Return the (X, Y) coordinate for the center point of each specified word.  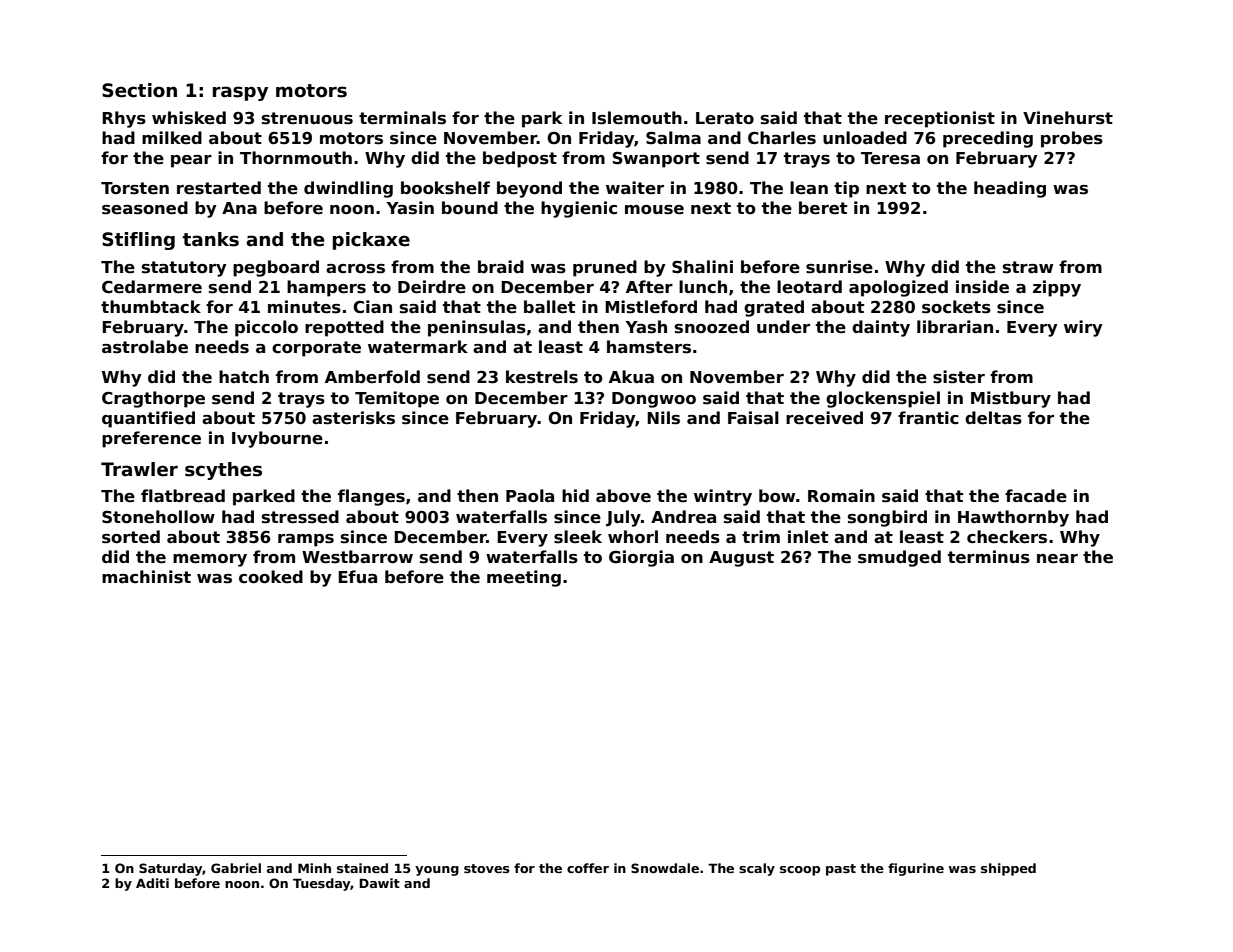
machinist (146, 577)
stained (362, 868)
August (741, 559)
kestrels (542, 377)
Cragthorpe (153, 399)
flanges (371, 497)
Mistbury (1011, 399)
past (841, 870)
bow (777, 496)
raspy (240, 93)
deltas (993, 418)
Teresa (890, 158)
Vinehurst (1068, 118)
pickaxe (371, 241)
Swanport (656, 160)
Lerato (725, 118)
